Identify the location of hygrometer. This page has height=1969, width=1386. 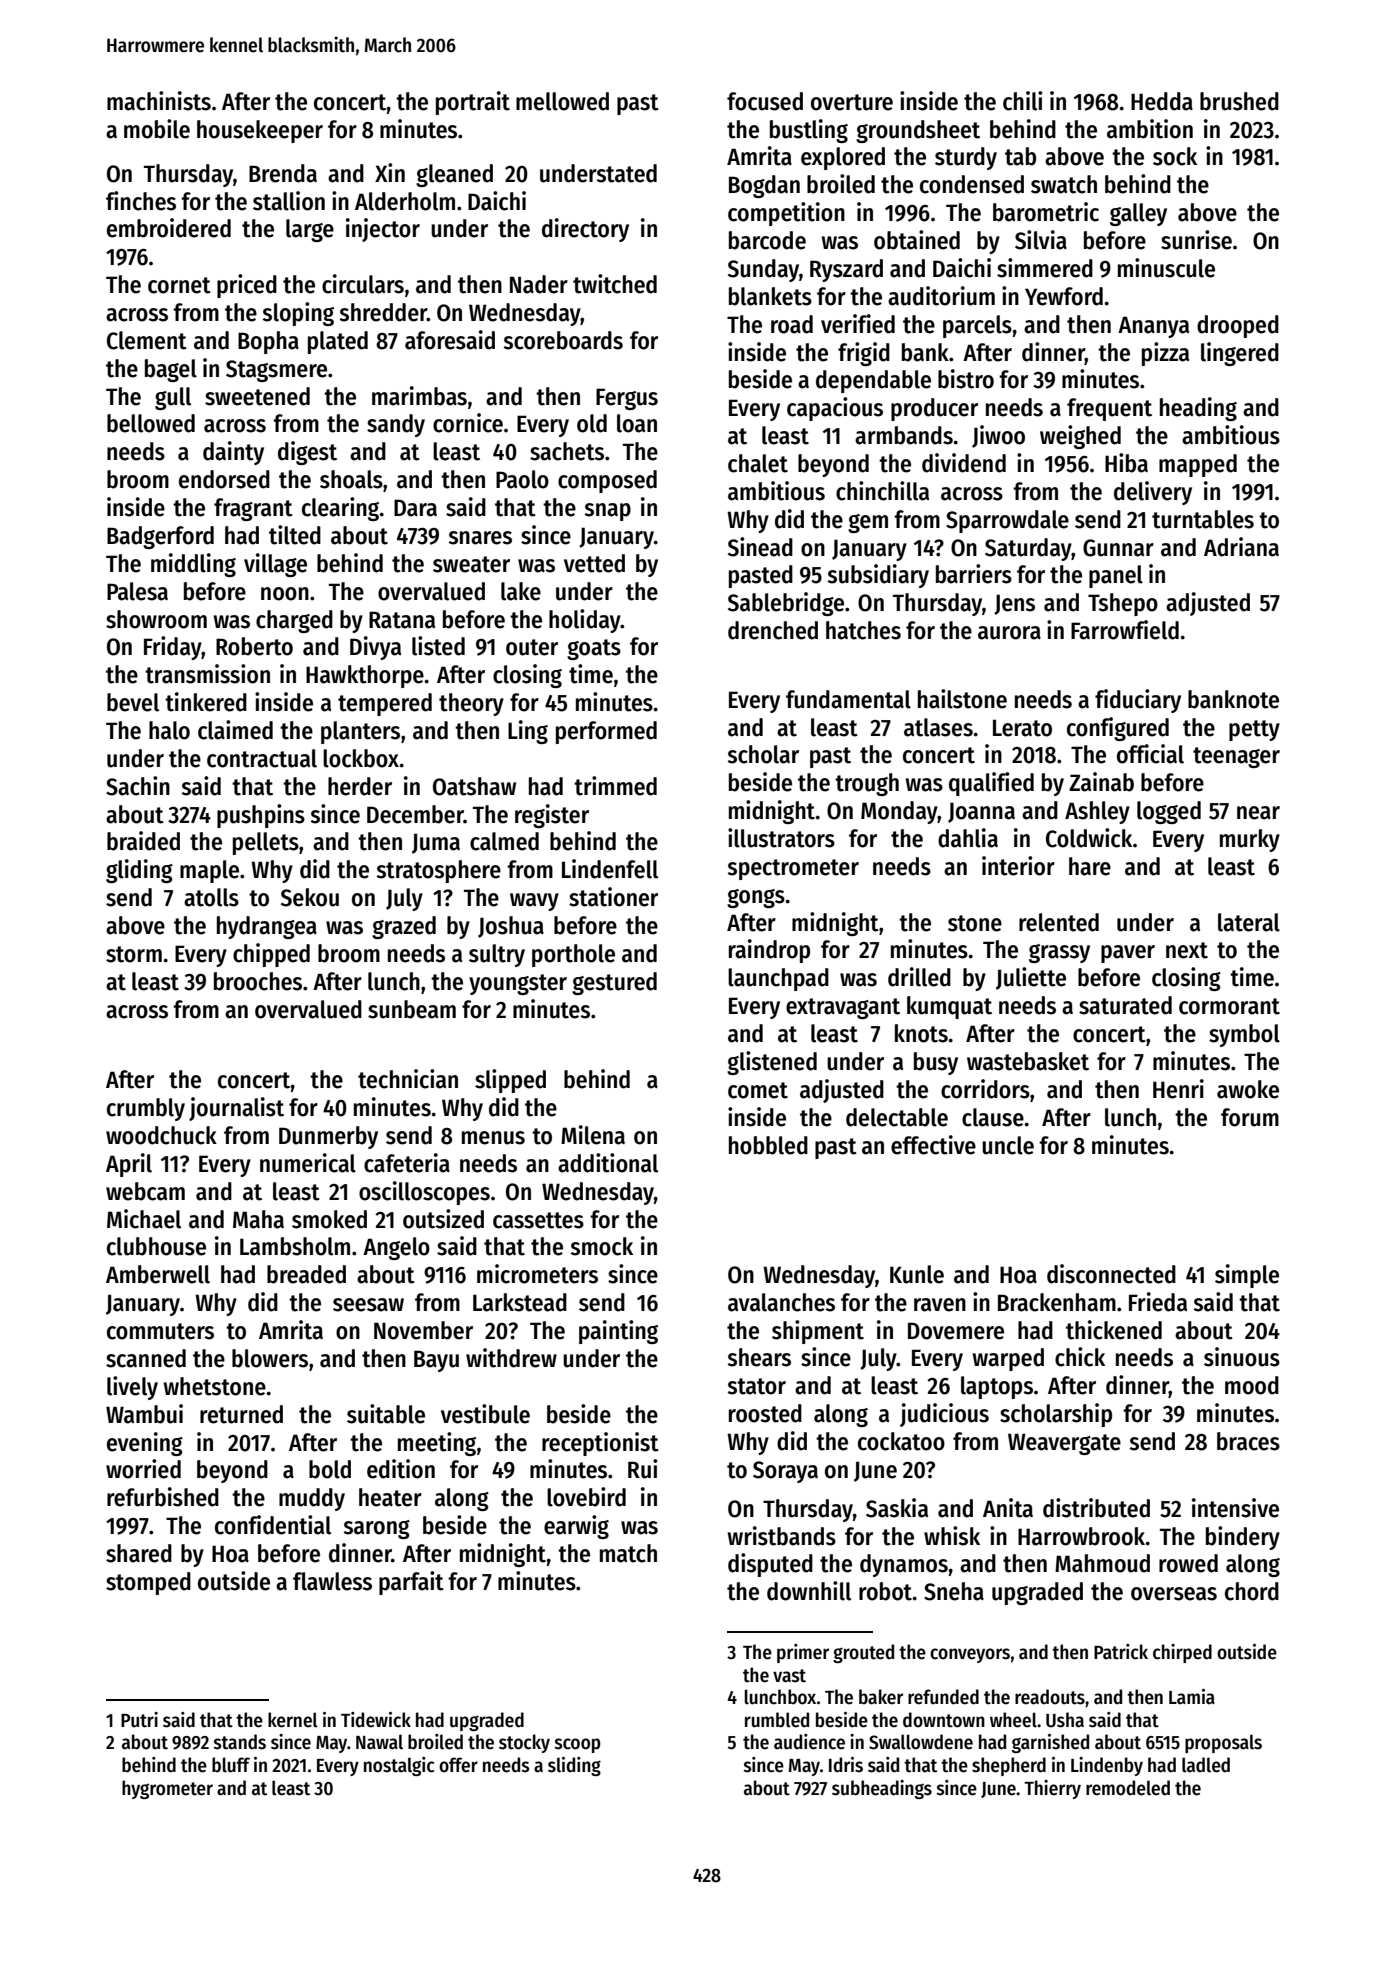
(167, 1789).
